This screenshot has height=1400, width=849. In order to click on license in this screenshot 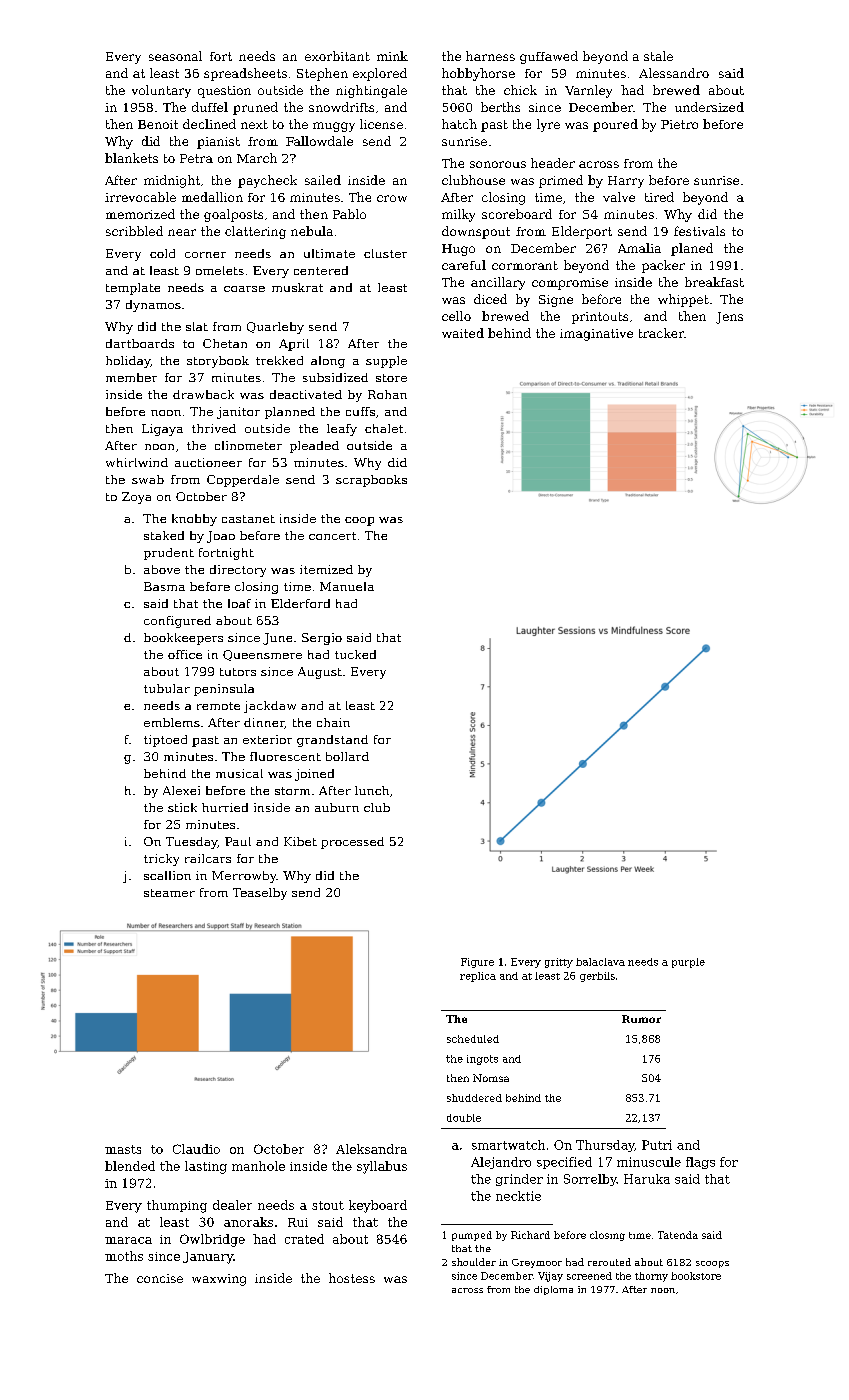, I will do `click(381, 124)`.
